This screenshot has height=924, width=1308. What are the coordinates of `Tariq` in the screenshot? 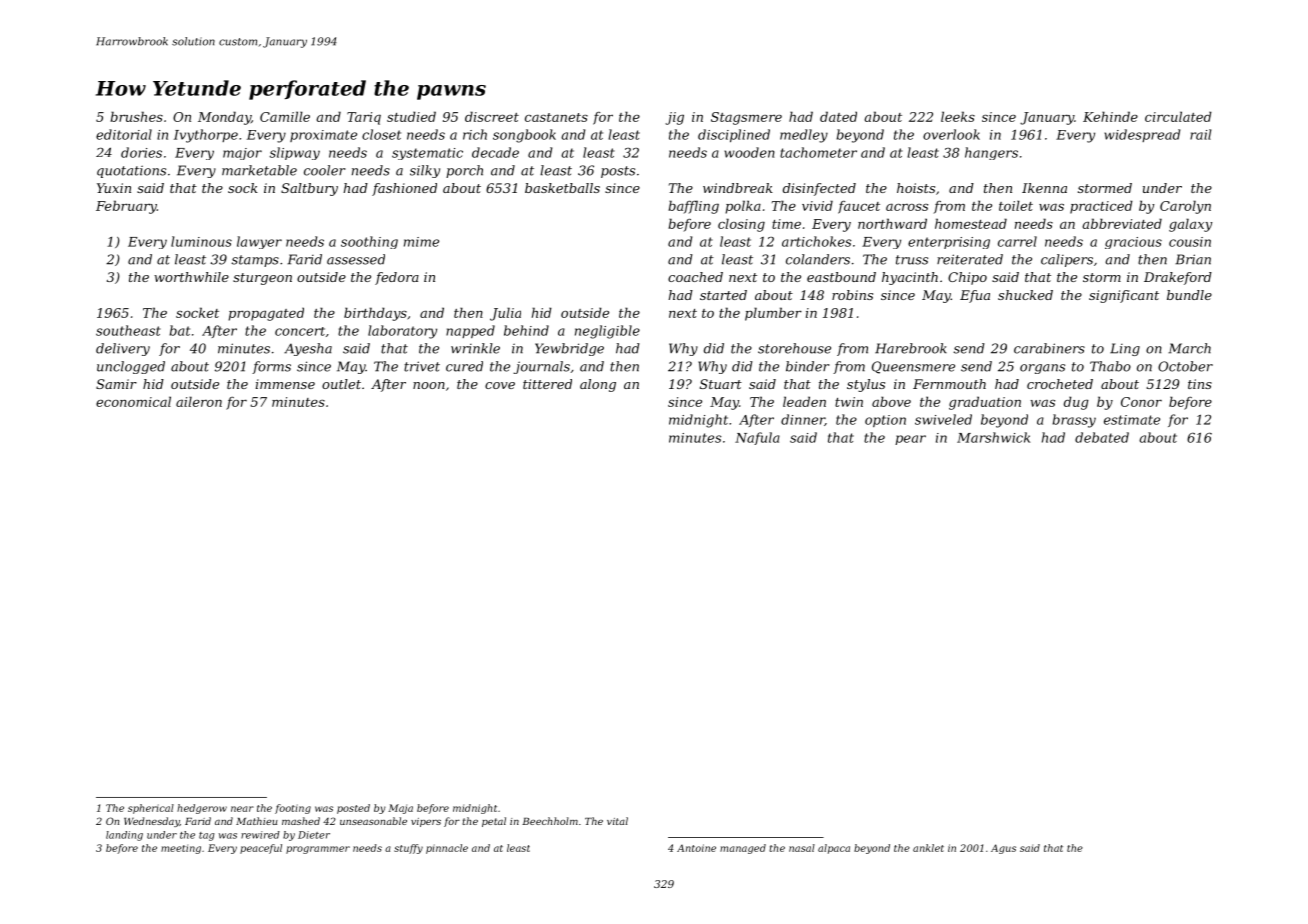 It's located at (364, 118).
